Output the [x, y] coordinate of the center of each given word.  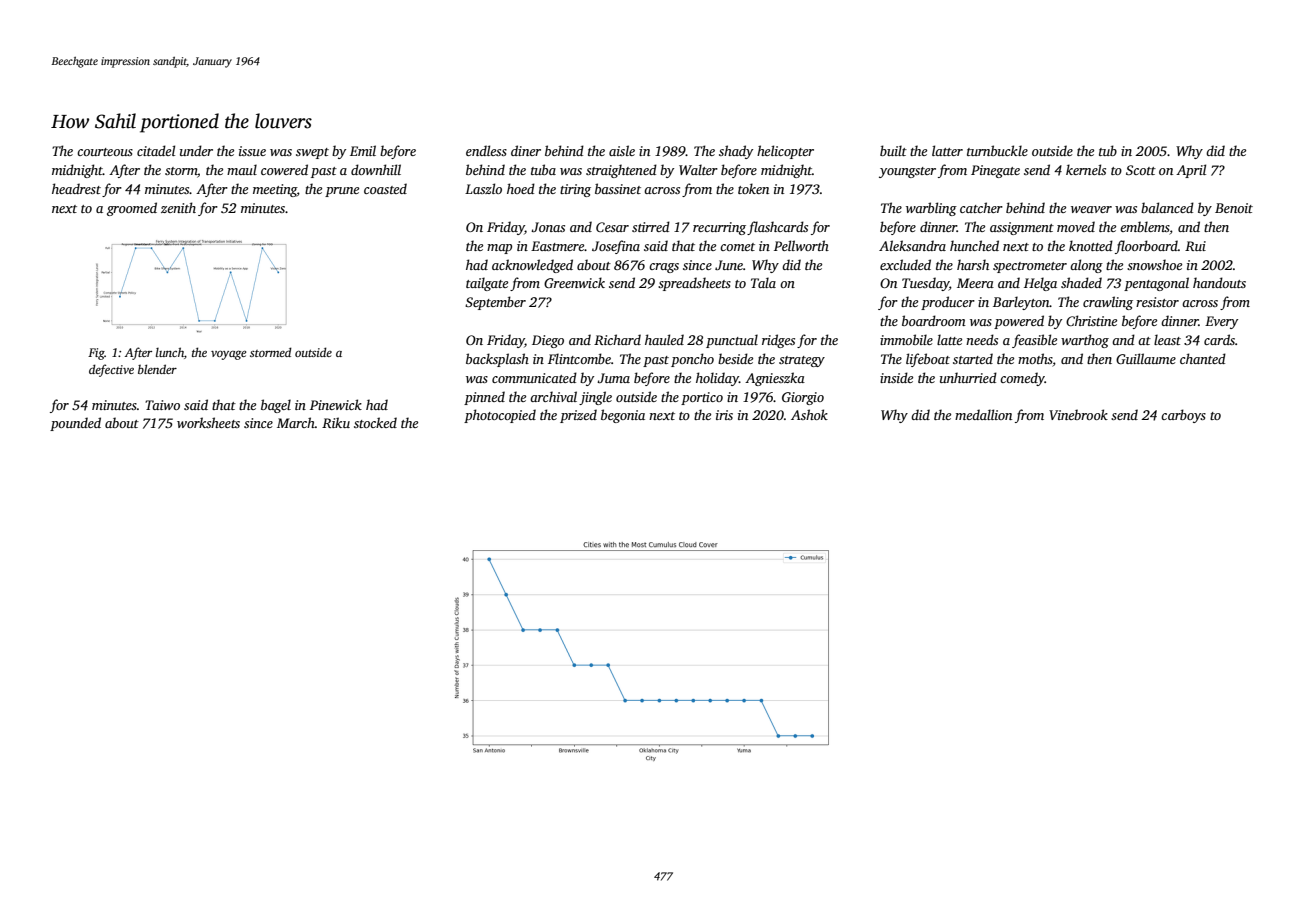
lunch [170, 352]
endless [486, 150]
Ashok [809, 414]
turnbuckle [997, 150]
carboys [1183, 416]
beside [735, 358]
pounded [75, 424]
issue [252, 151]
